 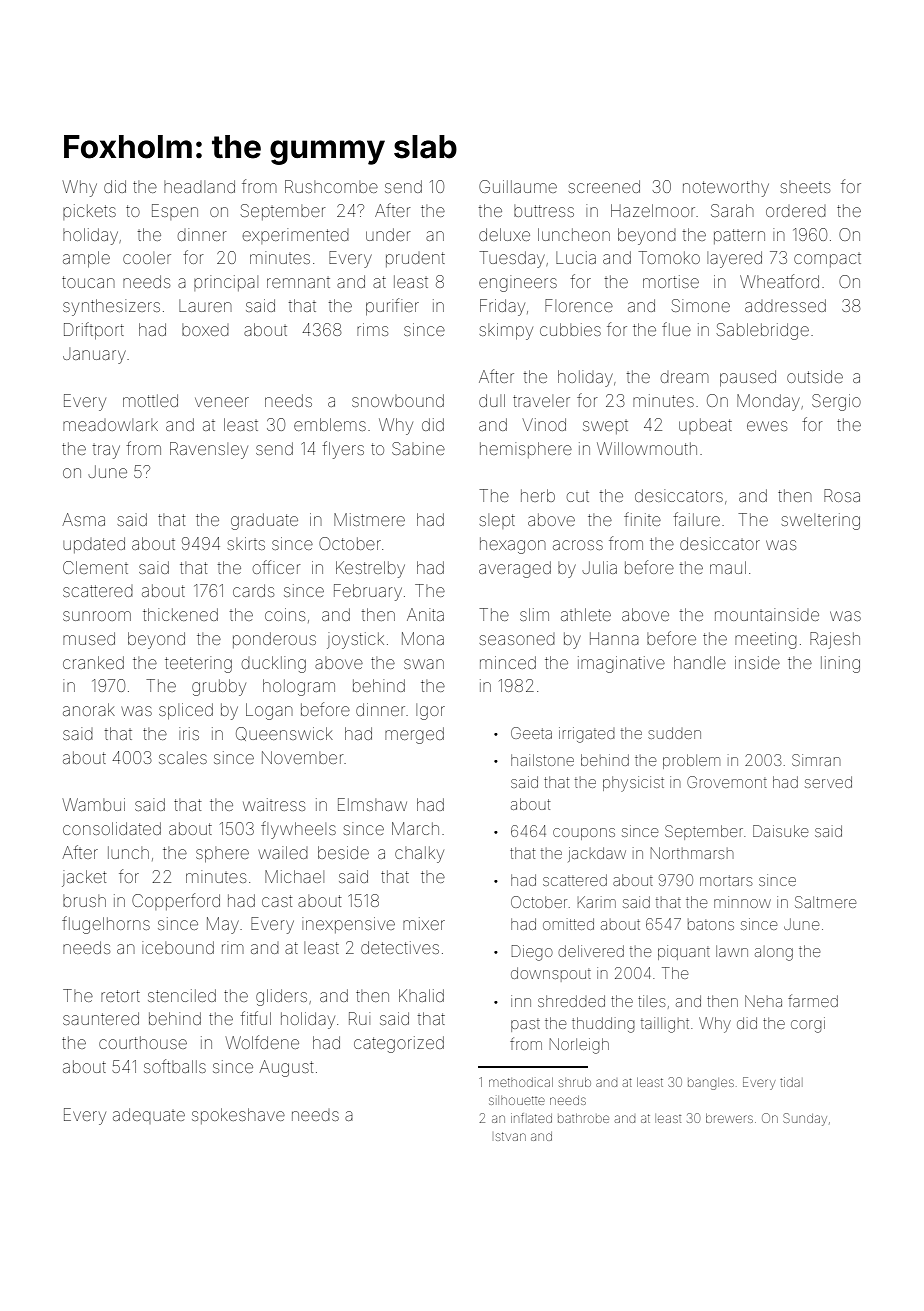 What do you see at coordinates (734, 259) in the screenshot?
I see `layered` at bounding box center [734, 259].
